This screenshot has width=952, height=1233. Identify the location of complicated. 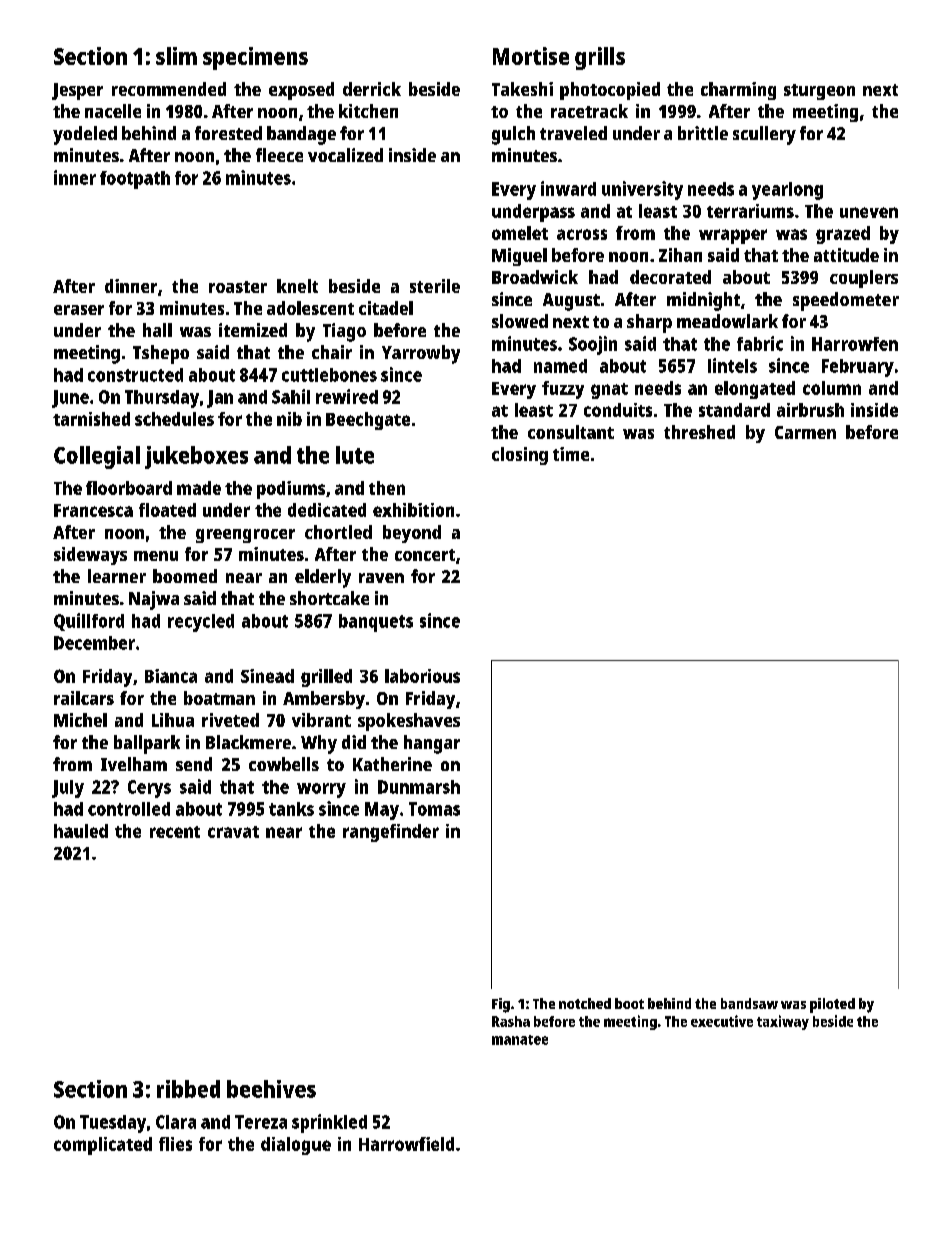
(103, 1146).
